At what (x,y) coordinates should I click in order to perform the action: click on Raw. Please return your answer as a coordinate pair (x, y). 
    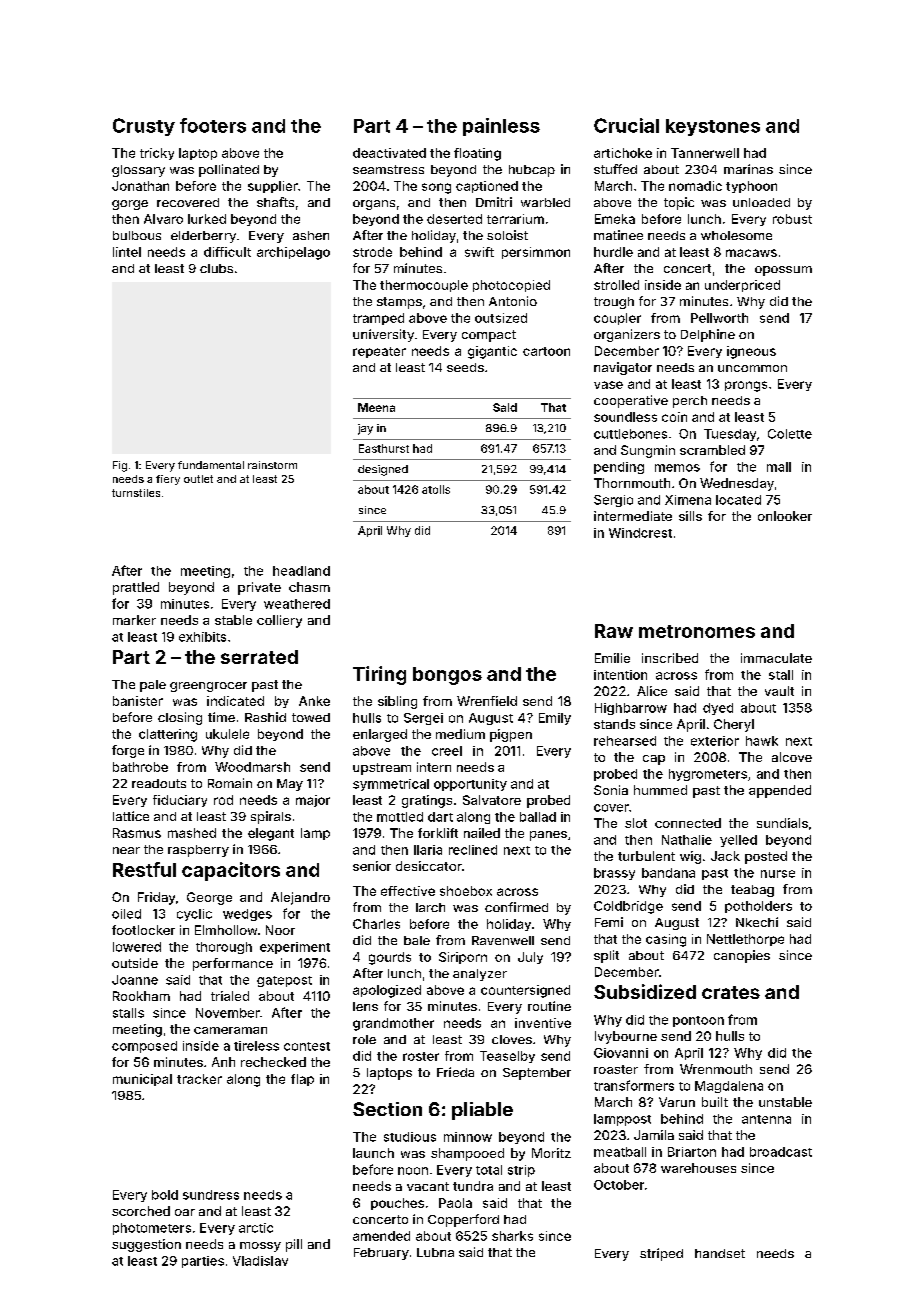
    Looking at the image, I should click on (614, 631).
